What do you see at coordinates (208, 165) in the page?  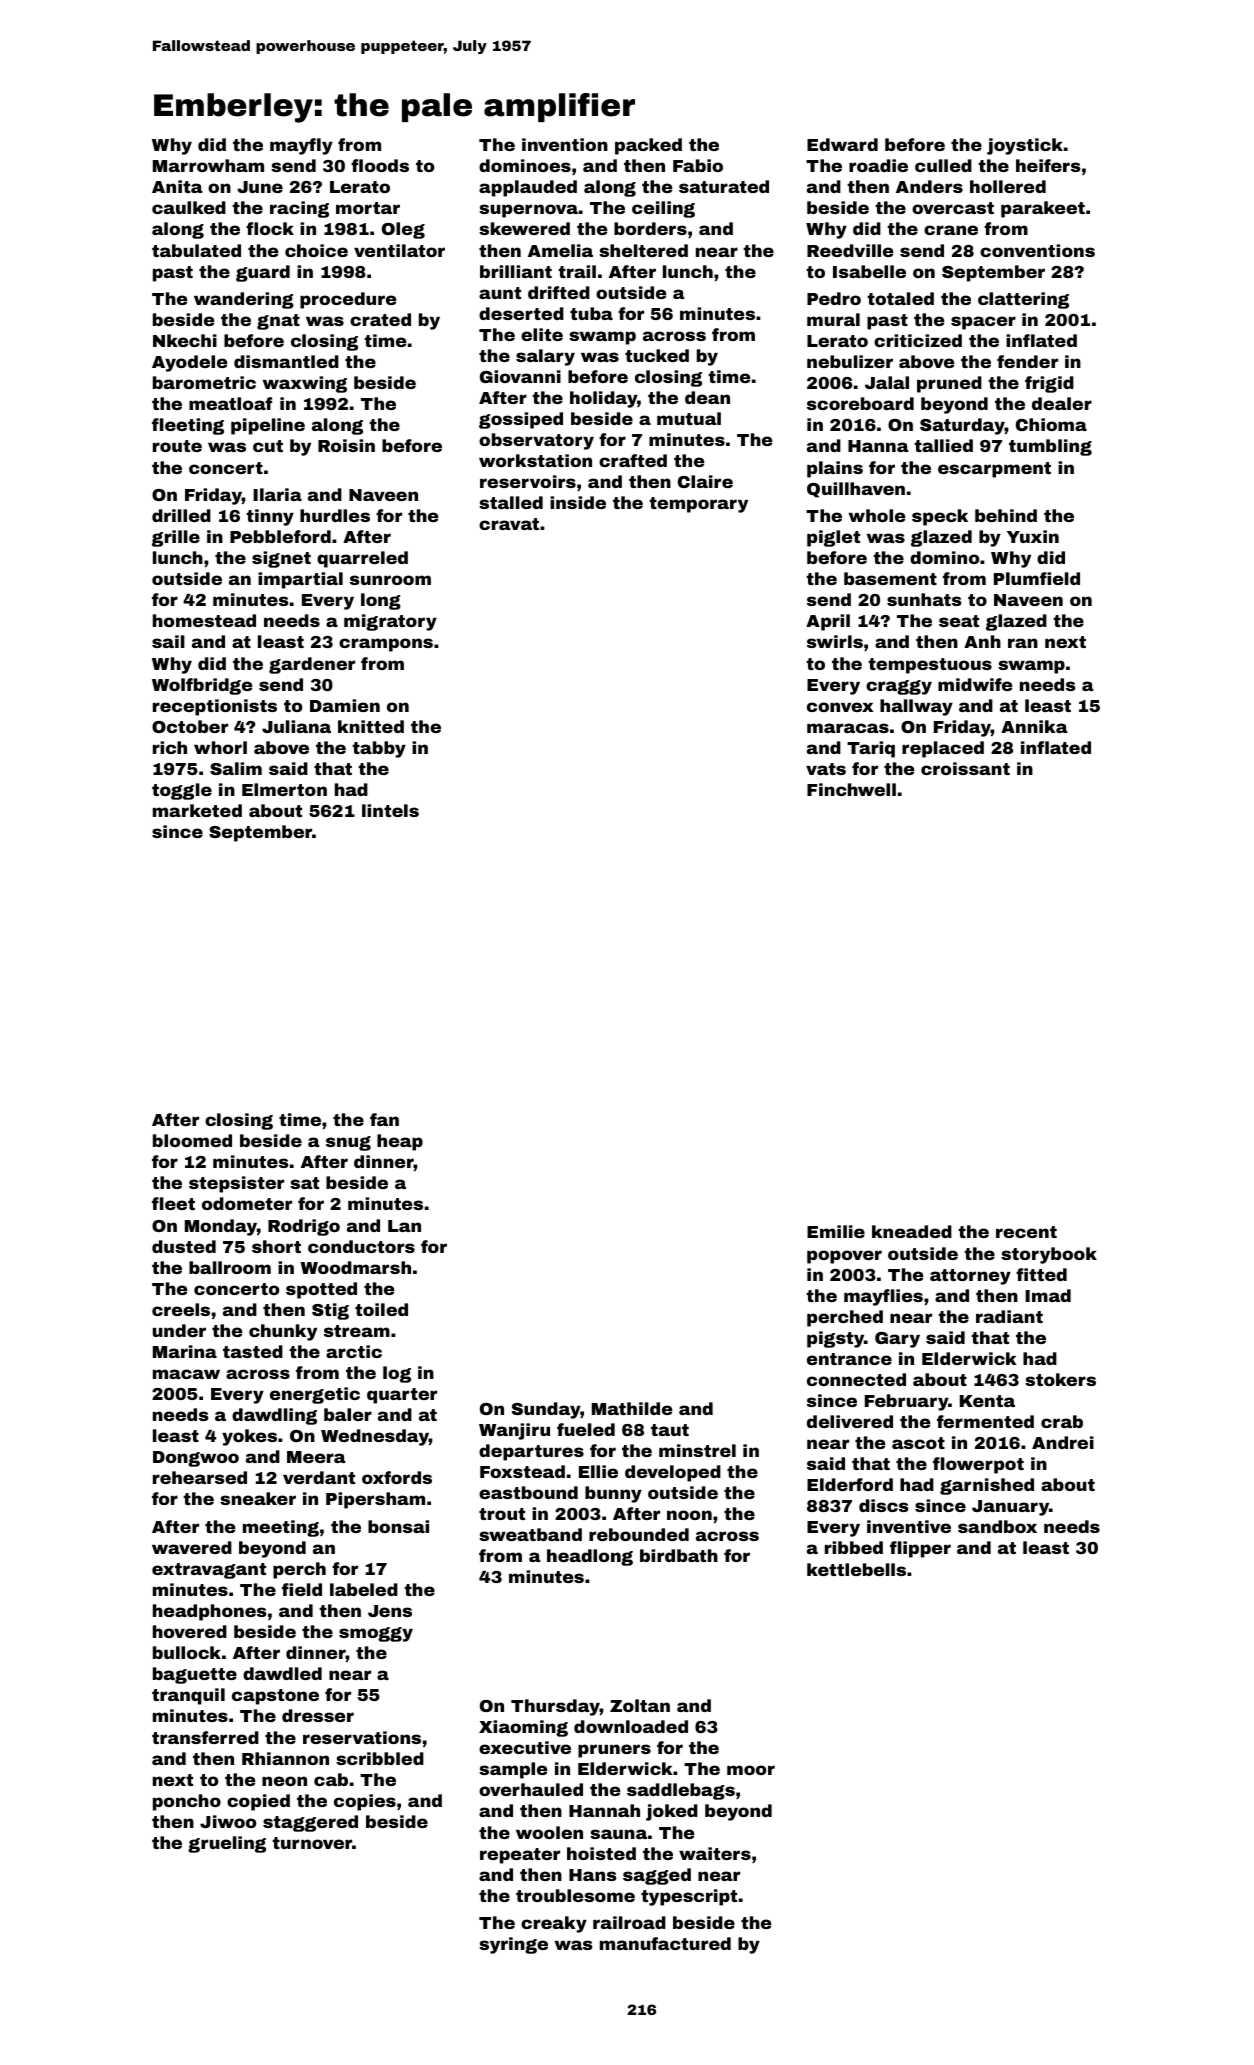 I see `Marrowham` at bounding box center [208, 165].
